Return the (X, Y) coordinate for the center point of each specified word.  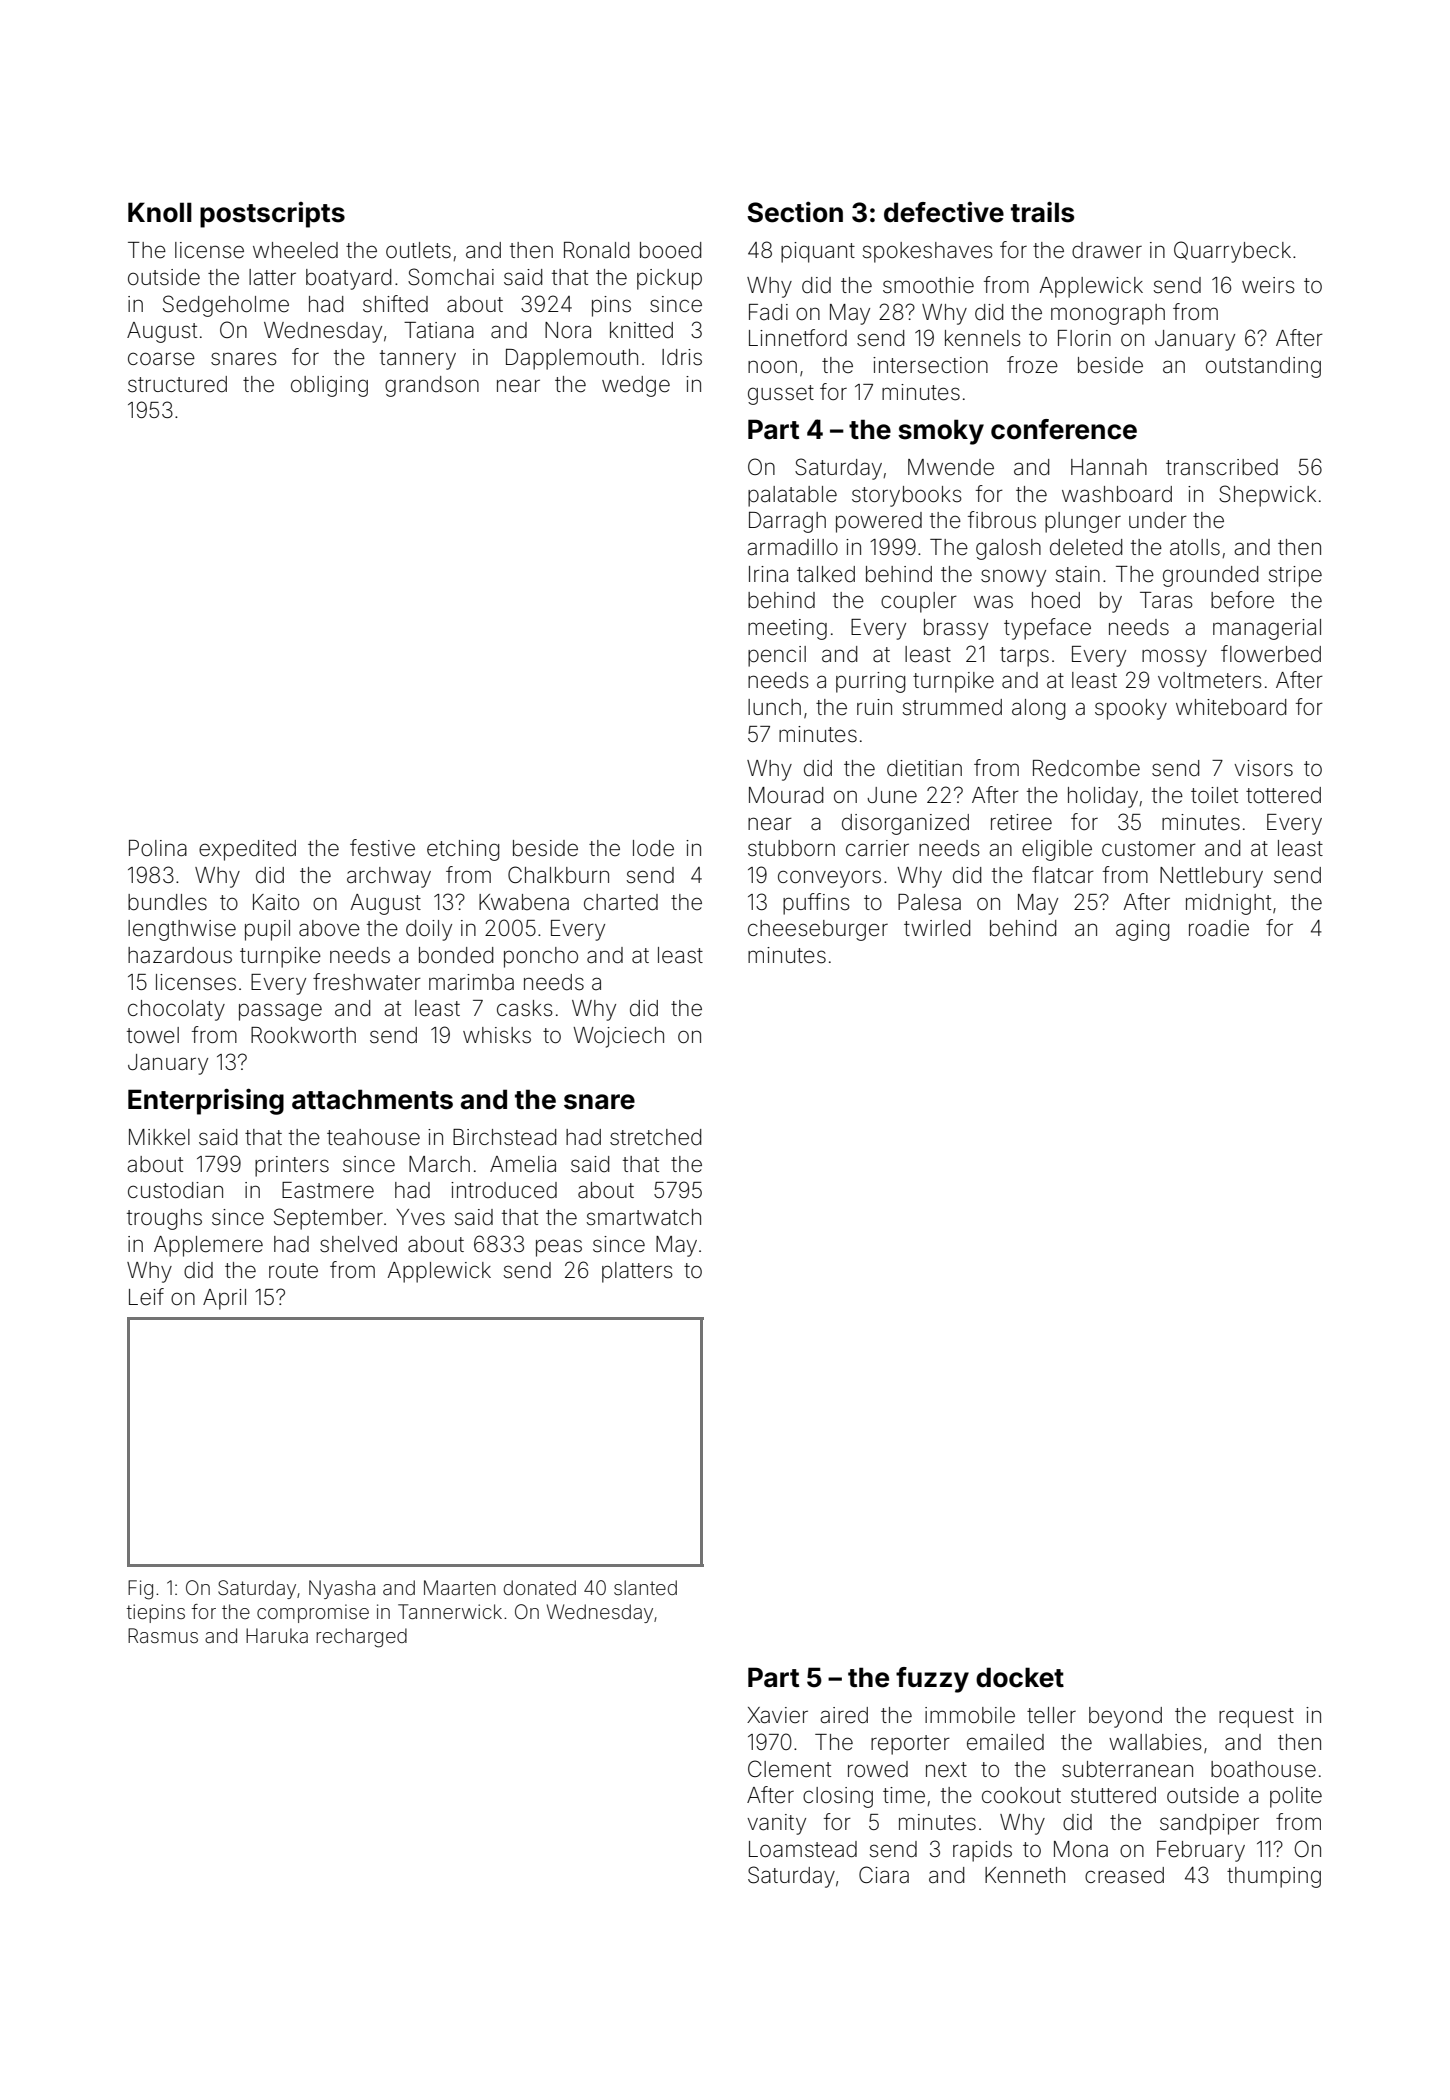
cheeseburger (818, 930)
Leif (146, 1296)
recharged (361, 1638)
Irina (768, 574)
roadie (1219, 928)
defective (944, 212)
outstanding (1263, 367)
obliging (329, 386)
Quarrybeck (1232, 252)
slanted (645, 1587)
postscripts (272, 215)
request (1256, 1718)
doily (429, 930)
